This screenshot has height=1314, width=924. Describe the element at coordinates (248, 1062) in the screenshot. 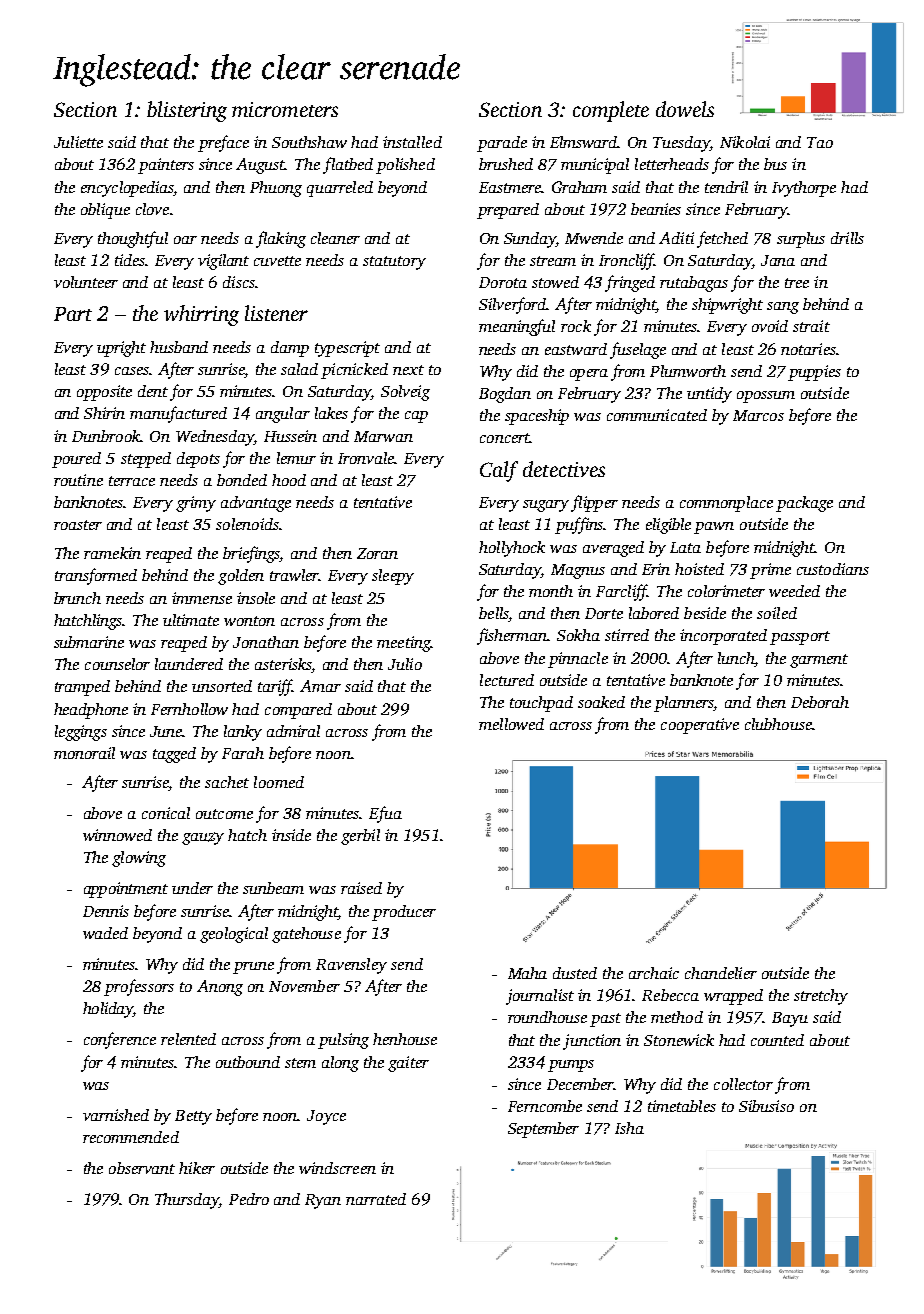

I see `outbound` at that location.
